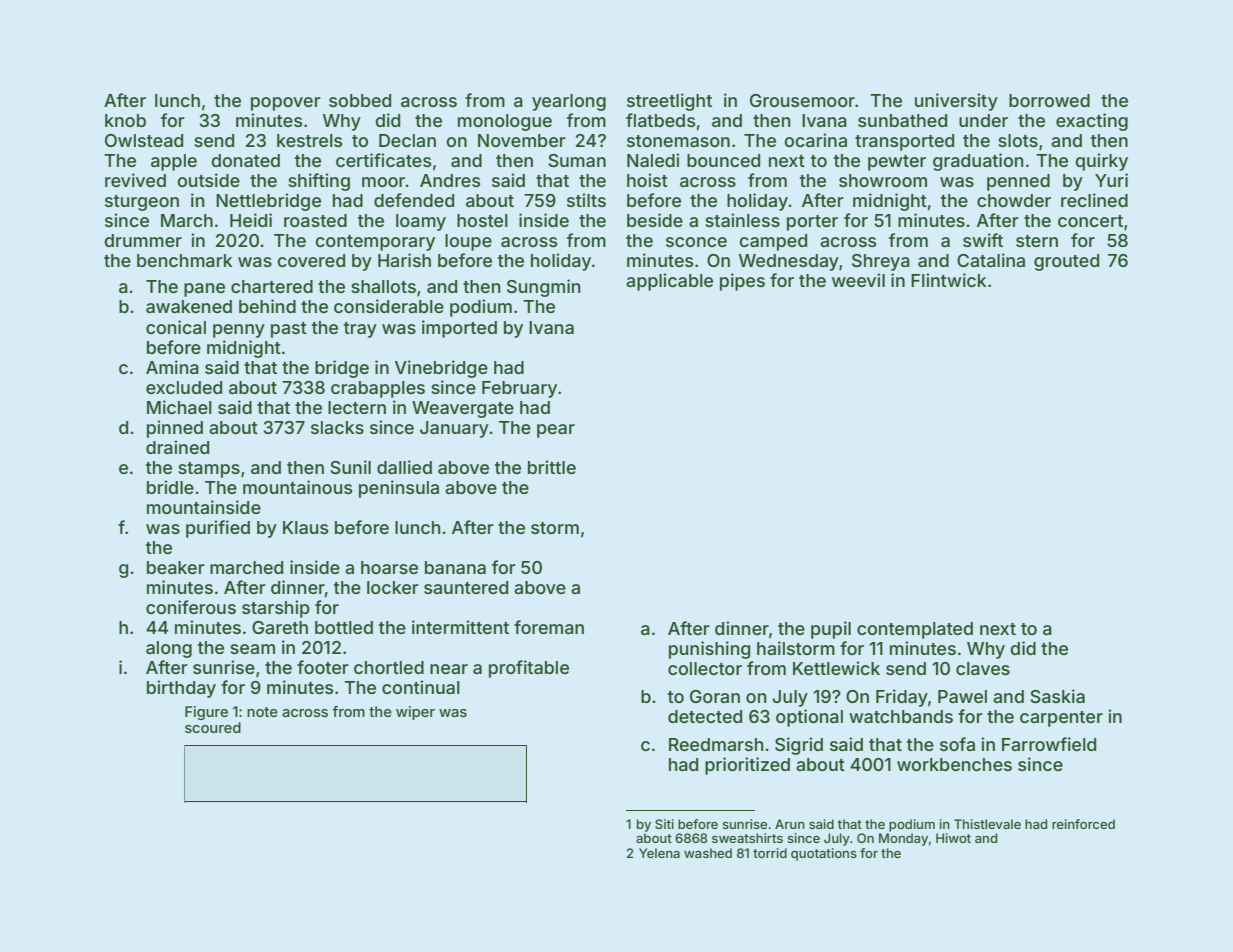 Image resolution: width=1233 pixels, height=952 pixels. Describe the element at coordinates (1090, 221) in the screenshot. I see `concert` at that location.
